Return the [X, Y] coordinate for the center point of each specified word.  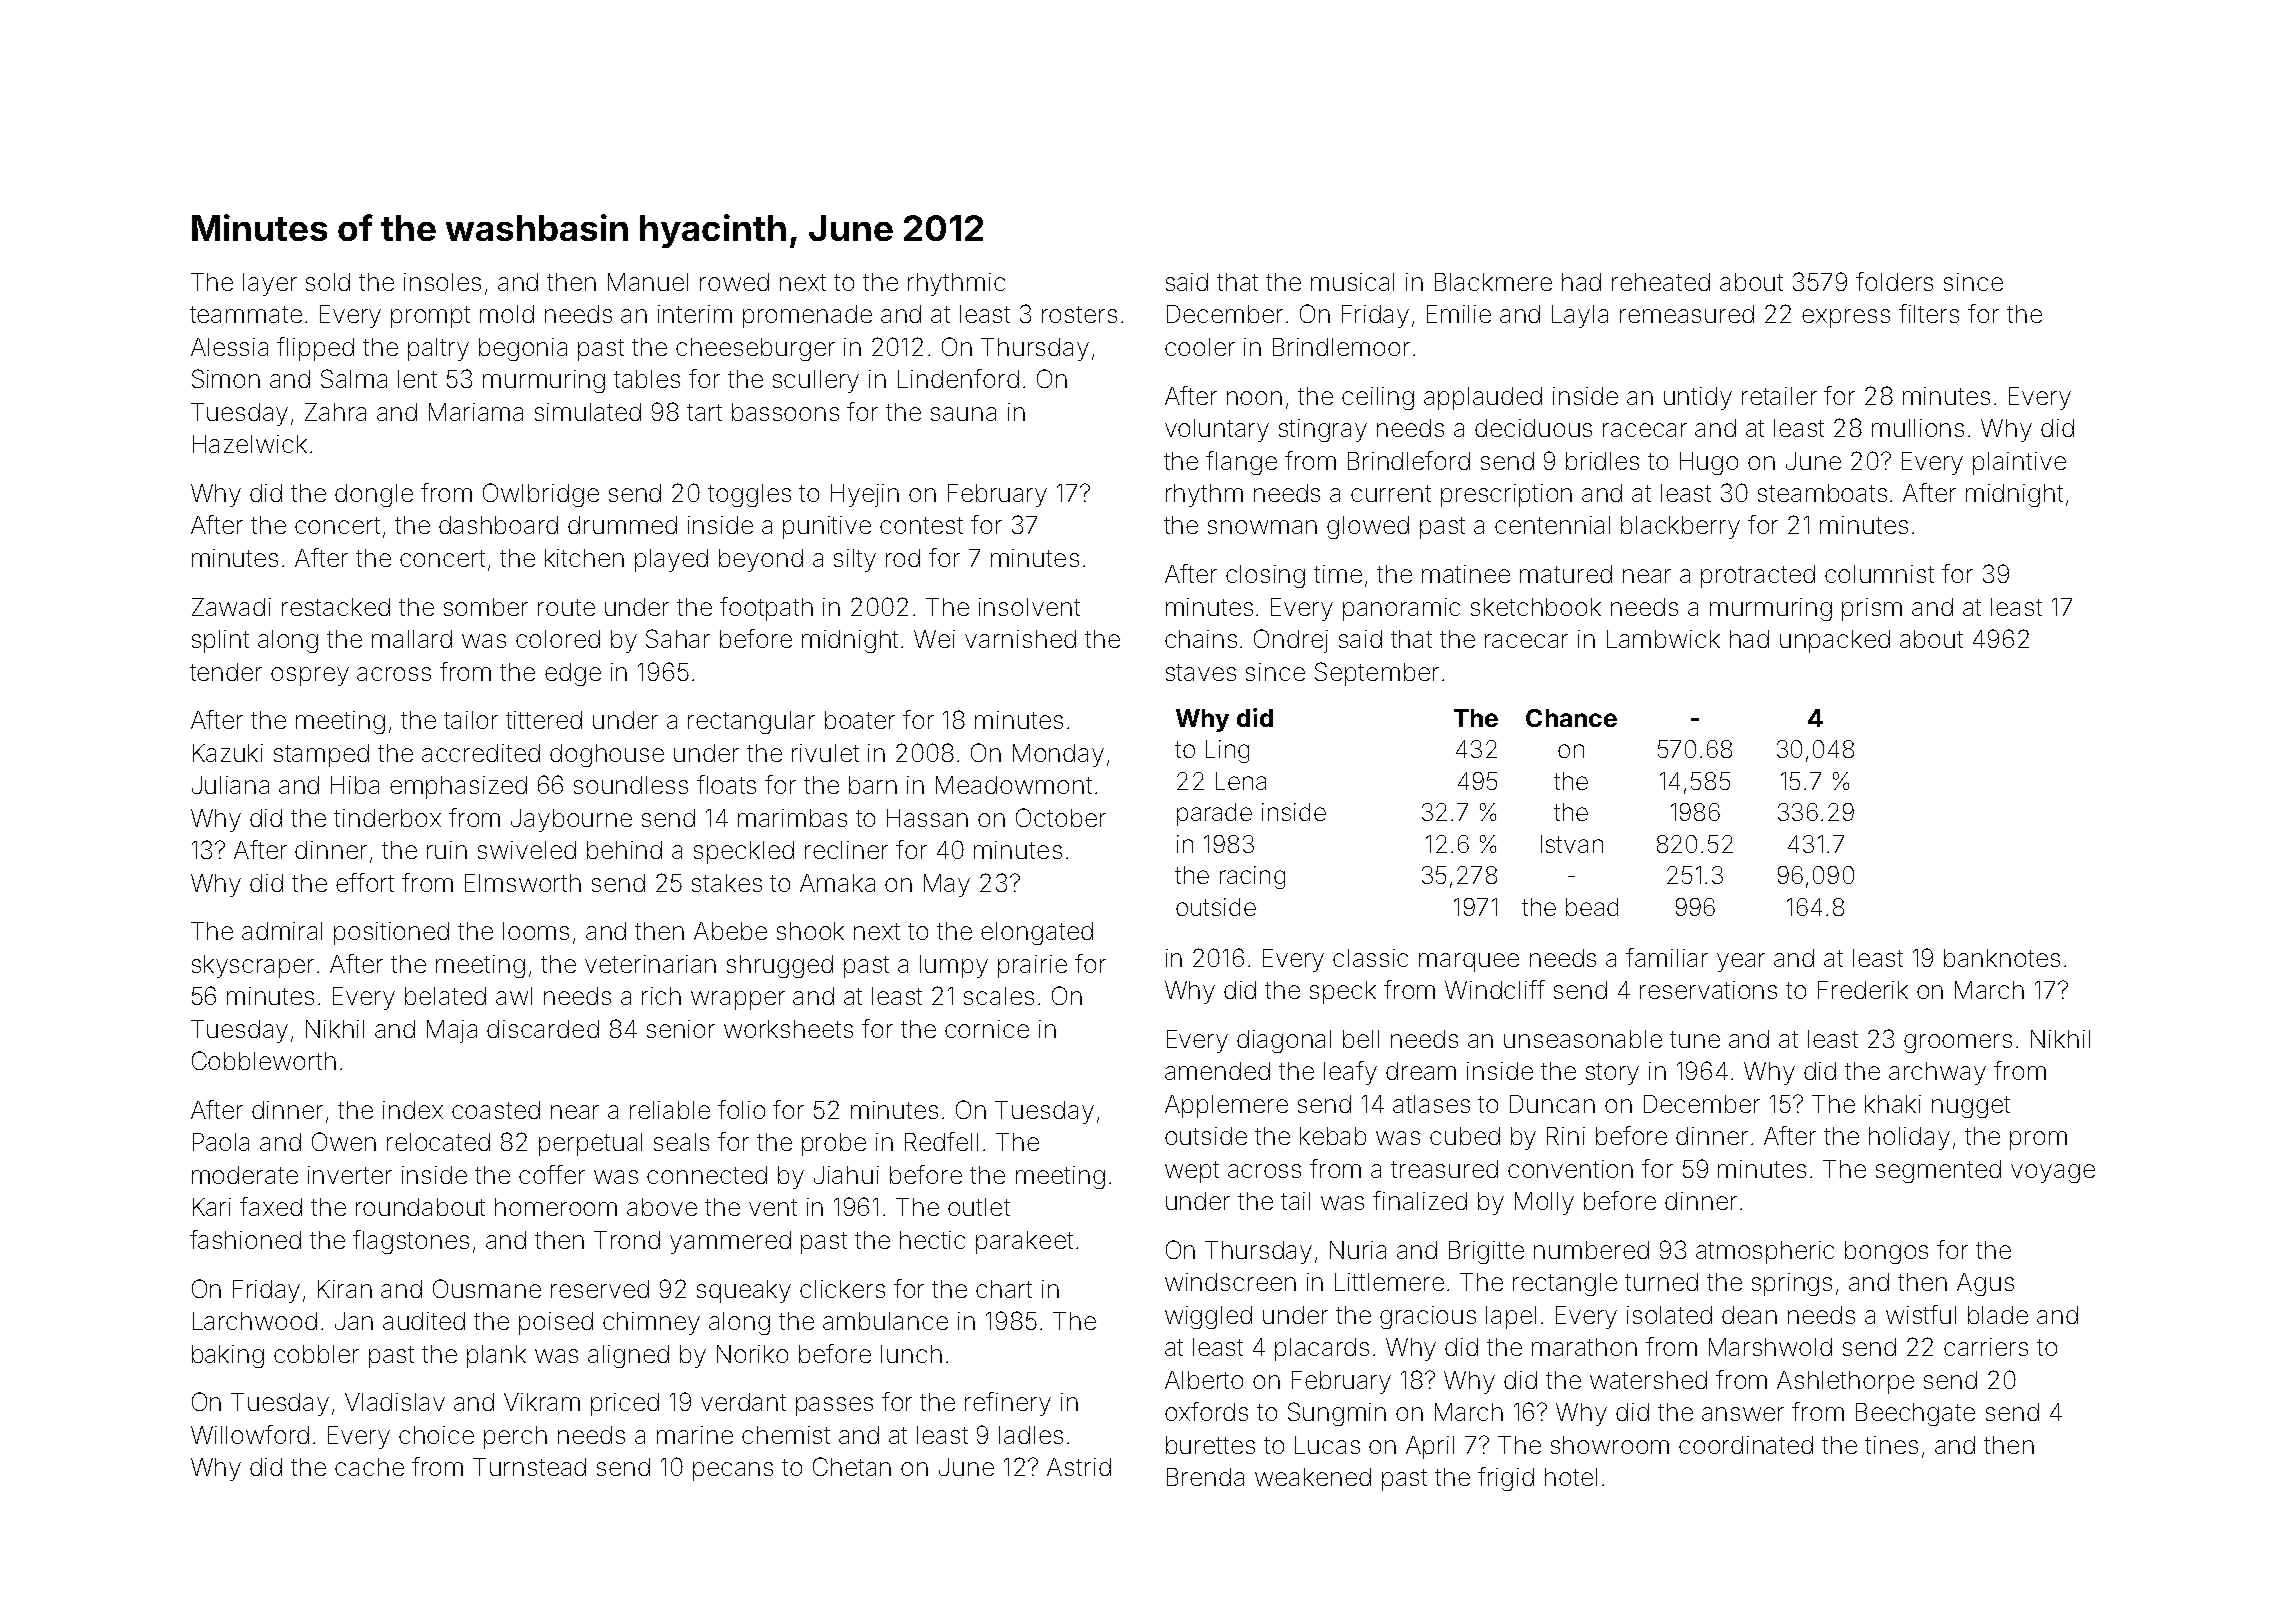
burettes [1210, 1445]
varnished [1020, 639]
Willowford [250, 1434]
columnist [1879, 574]
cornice [987, 1029]
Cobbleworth [264, 1060]
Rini [1566, 1136]
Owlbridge [541, 495]
